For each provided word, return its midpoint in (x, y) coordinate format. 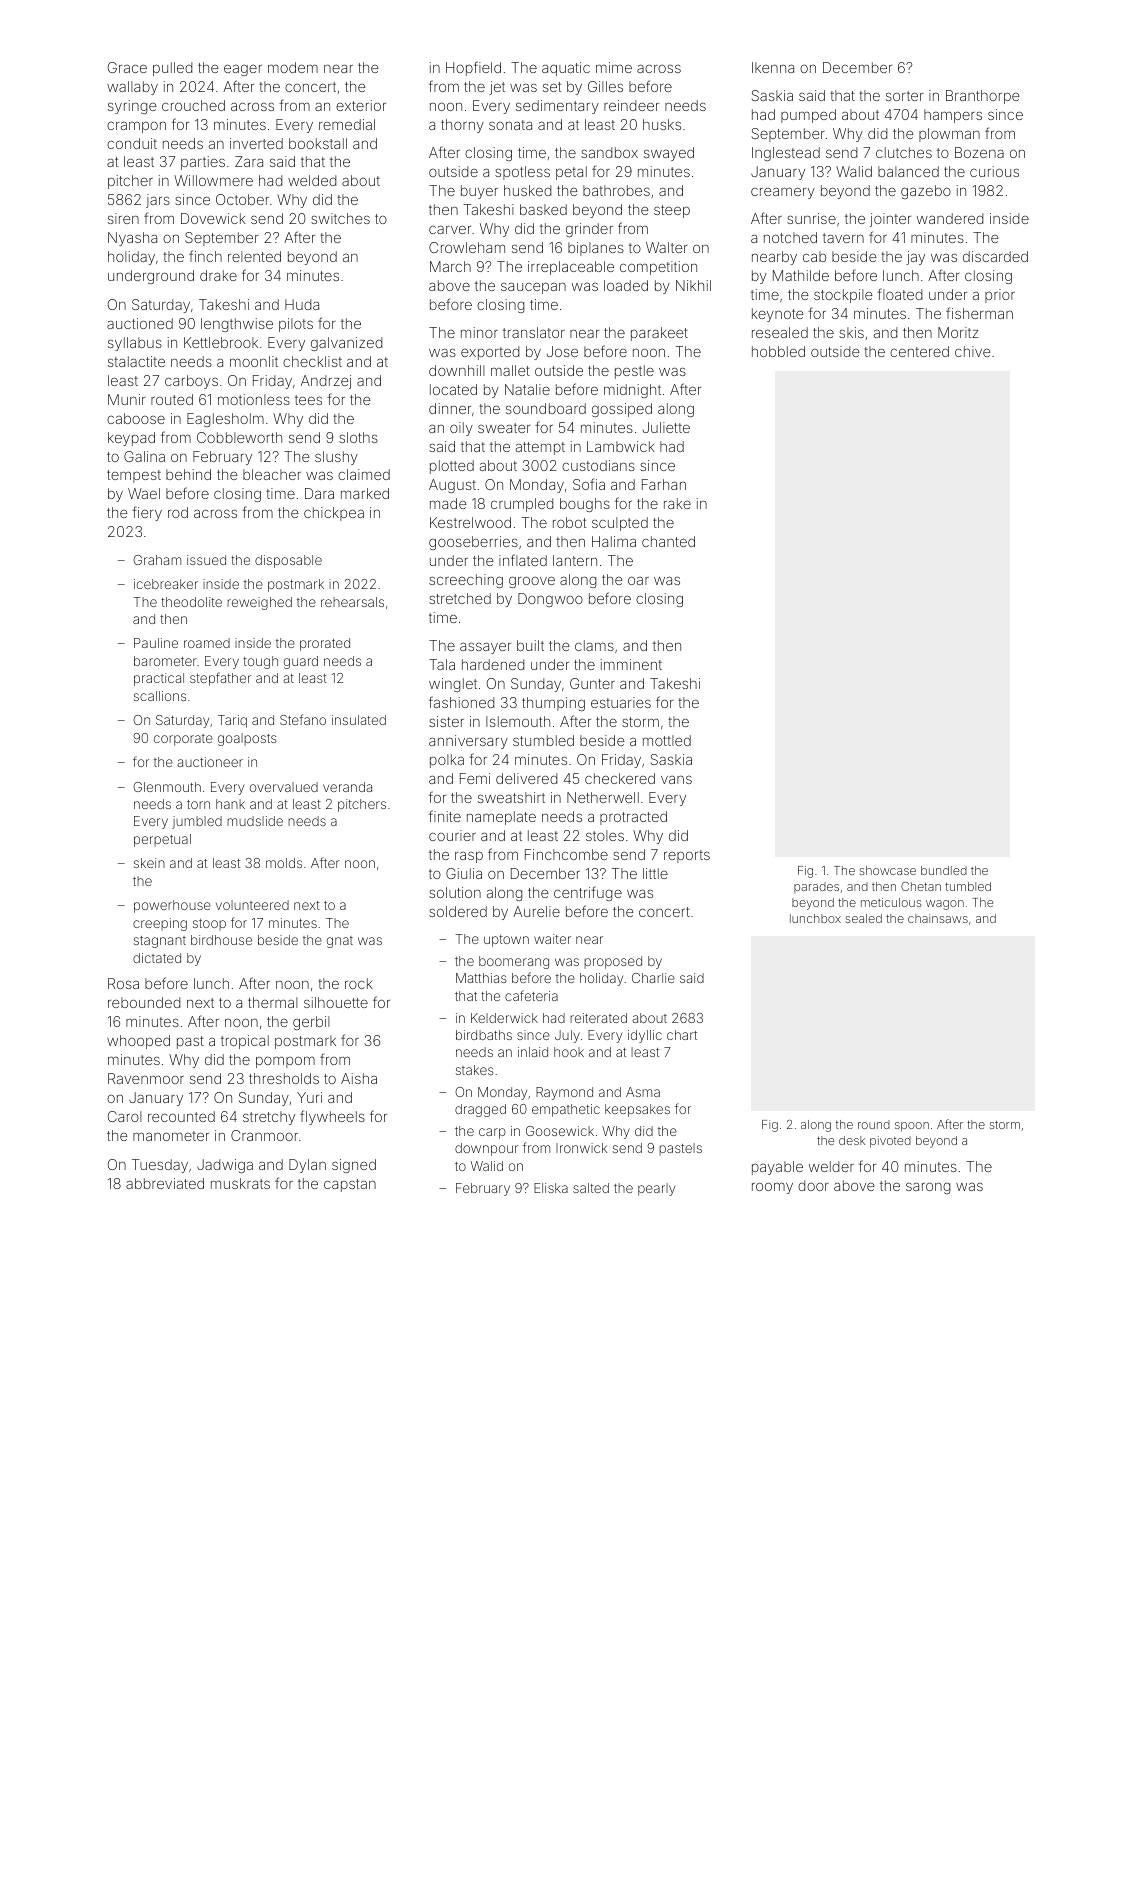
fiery (147, 513)
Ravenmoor (146, 1078)
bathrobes (616, 190)
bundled (944, 870)
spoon (912, 1127)
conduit (132, 143)
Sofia (589, 484)
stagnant (160, 942)
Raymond (564, 1093)
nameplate (501, 818)
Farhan (664, 484)
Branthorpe (983, 97)
